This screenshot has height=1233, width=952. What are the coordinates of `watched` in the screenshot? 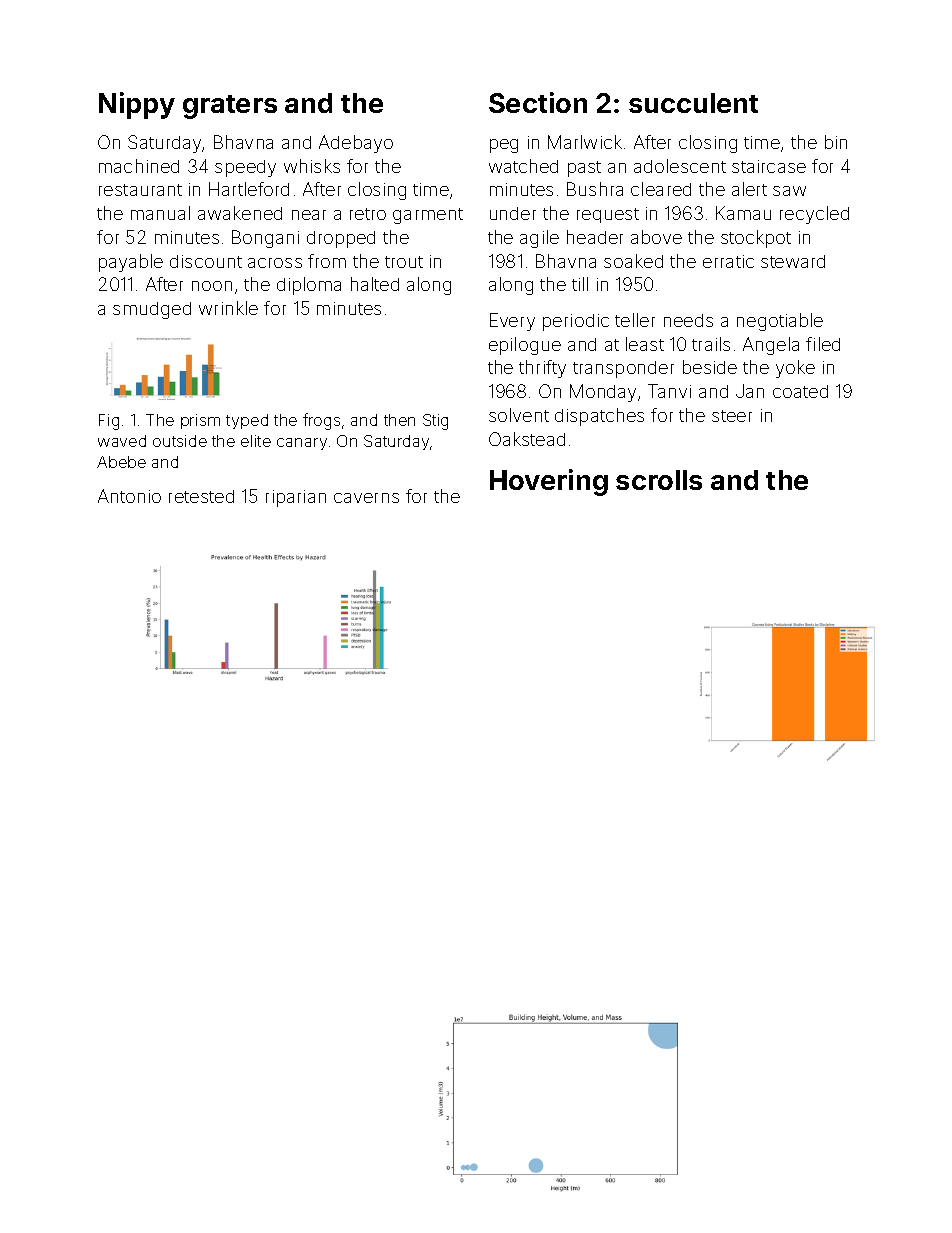 It's located at (523, 166).
